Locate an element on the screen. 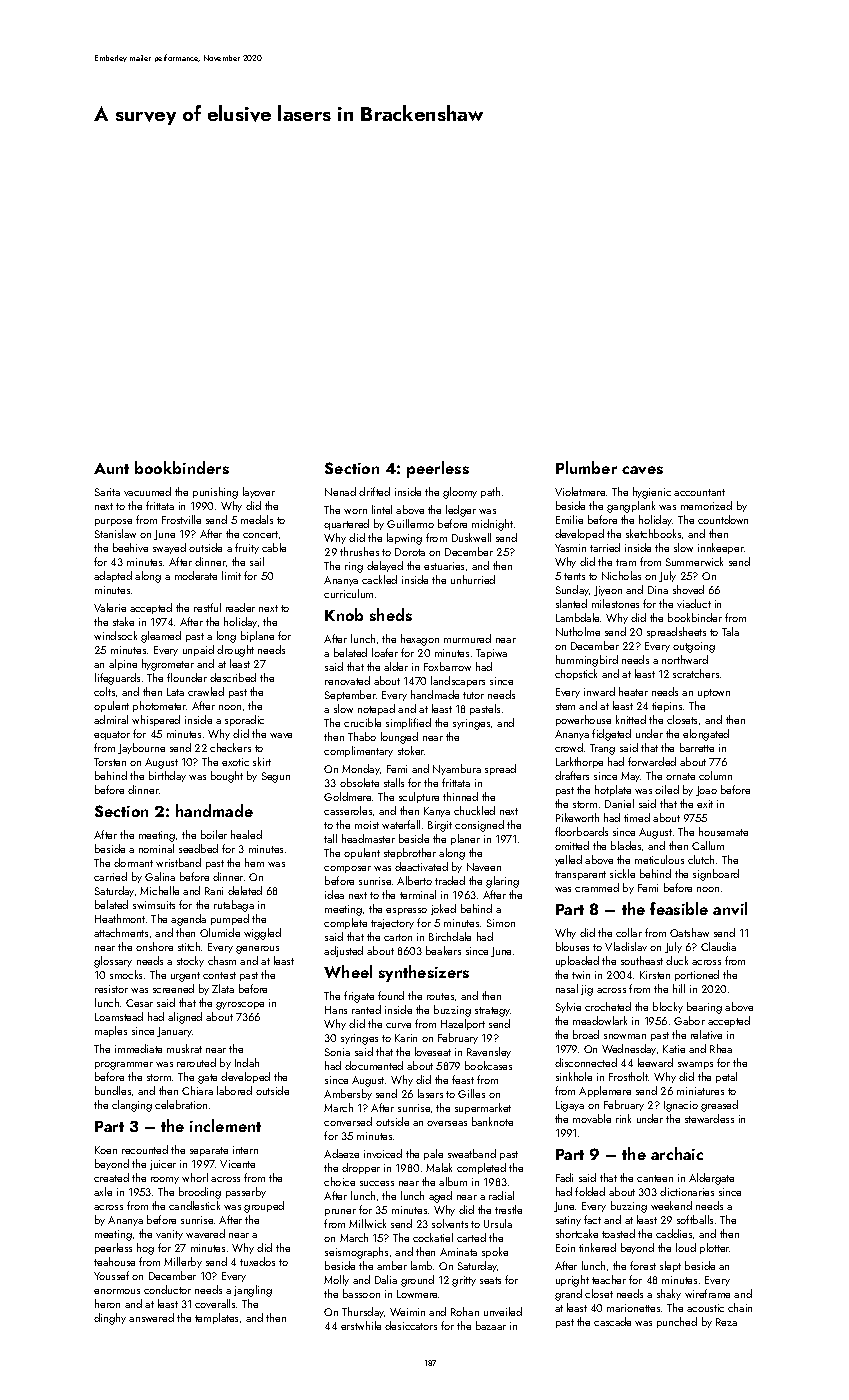  Sonia is located at coordinates (337, 1052).
